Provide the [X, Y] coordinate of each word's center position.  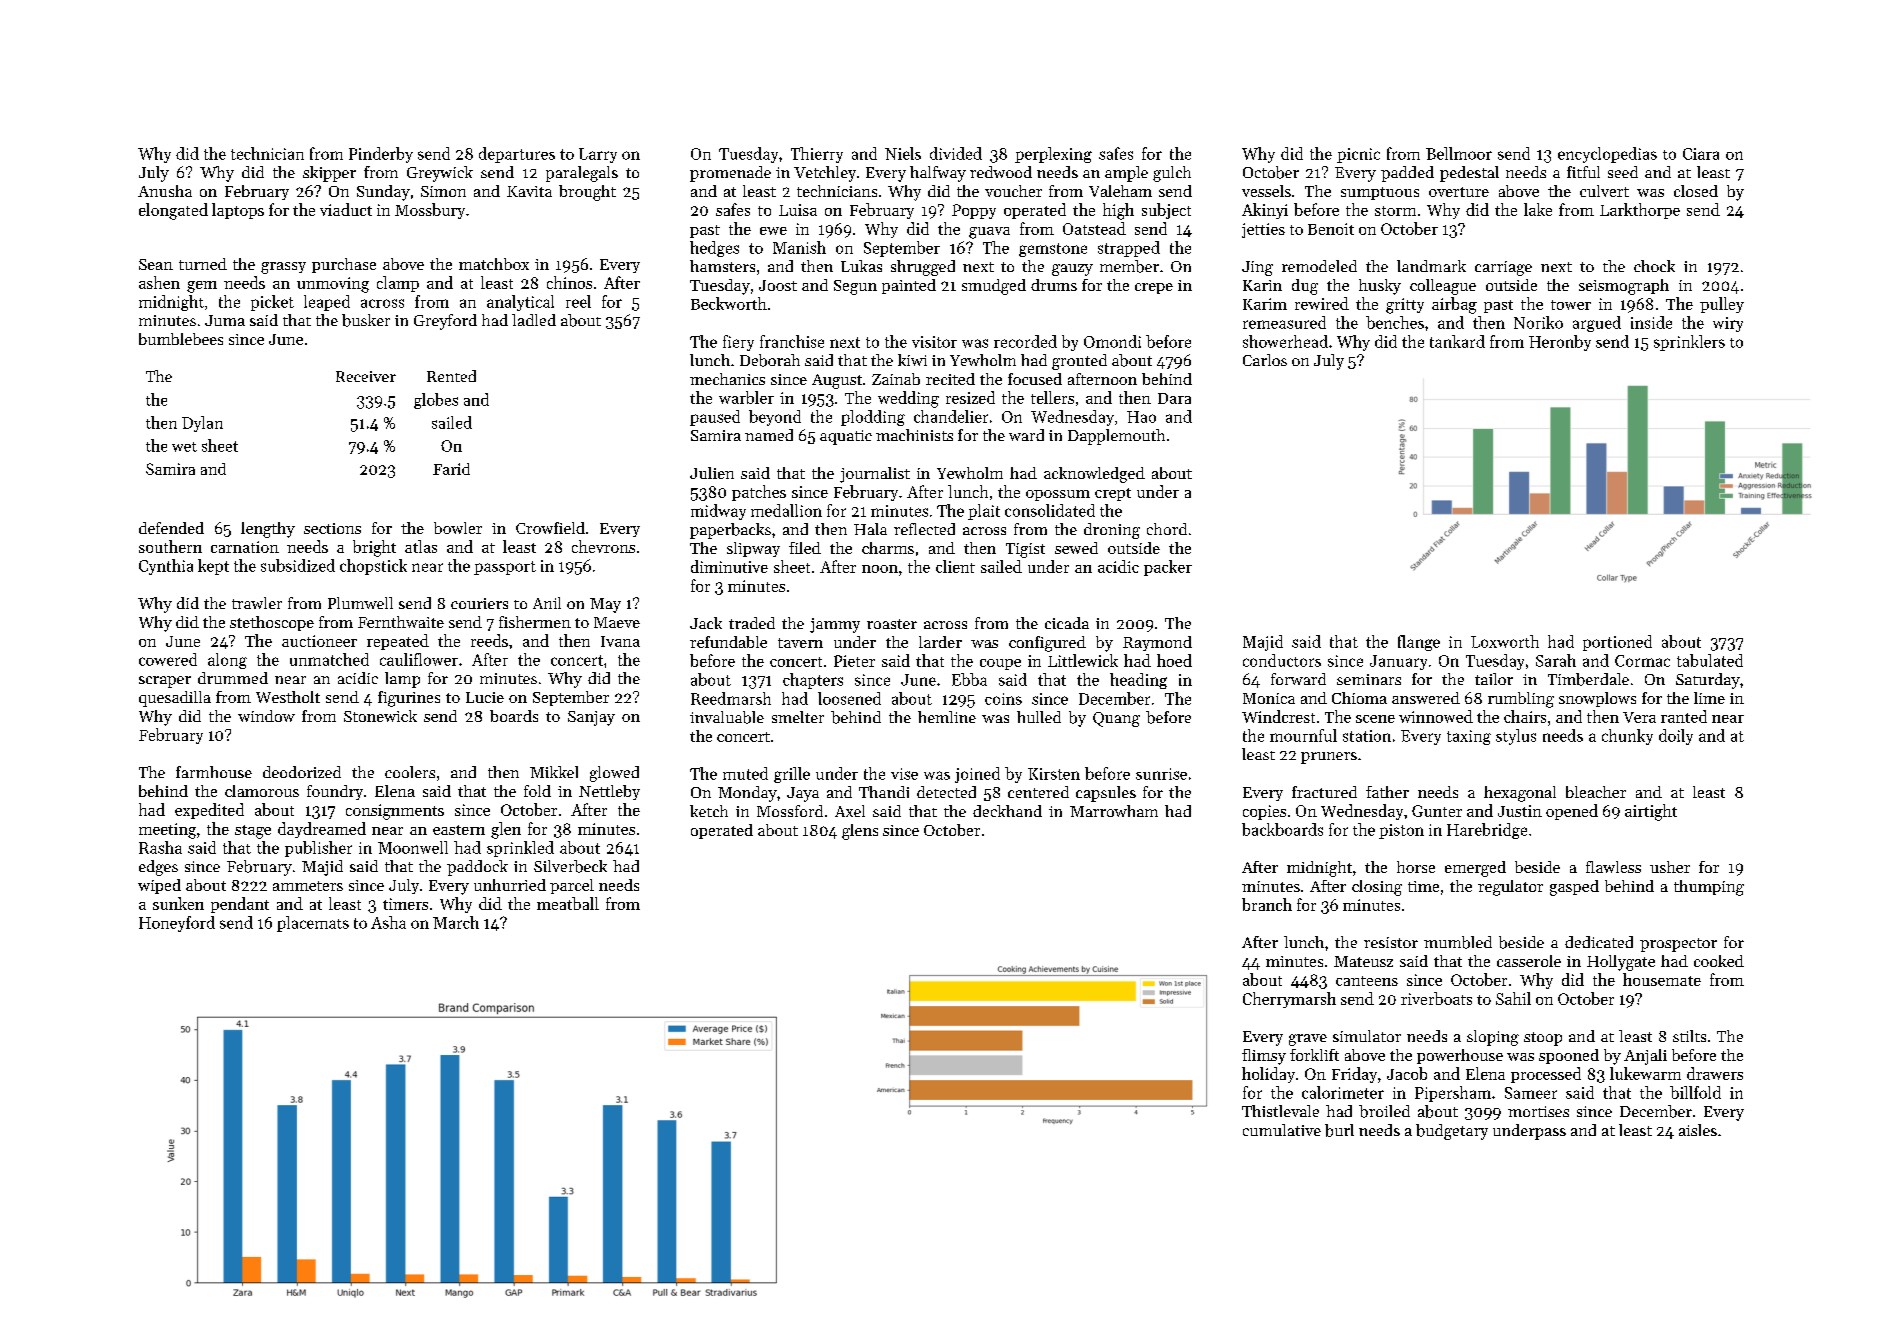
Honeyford [177, 924]
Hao [1141, 417]
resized [970, 397]
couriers [479, 603]
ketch [709, 811]
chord [1167, 529]
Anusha [165, 191]
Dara [1174, 398]
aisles [1698, 1130]
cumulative [1282, 1130]
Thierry [817, 155]
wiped [159, 886]
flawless [1613, 867]
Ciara [1701, 154]
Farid [451, 469]
